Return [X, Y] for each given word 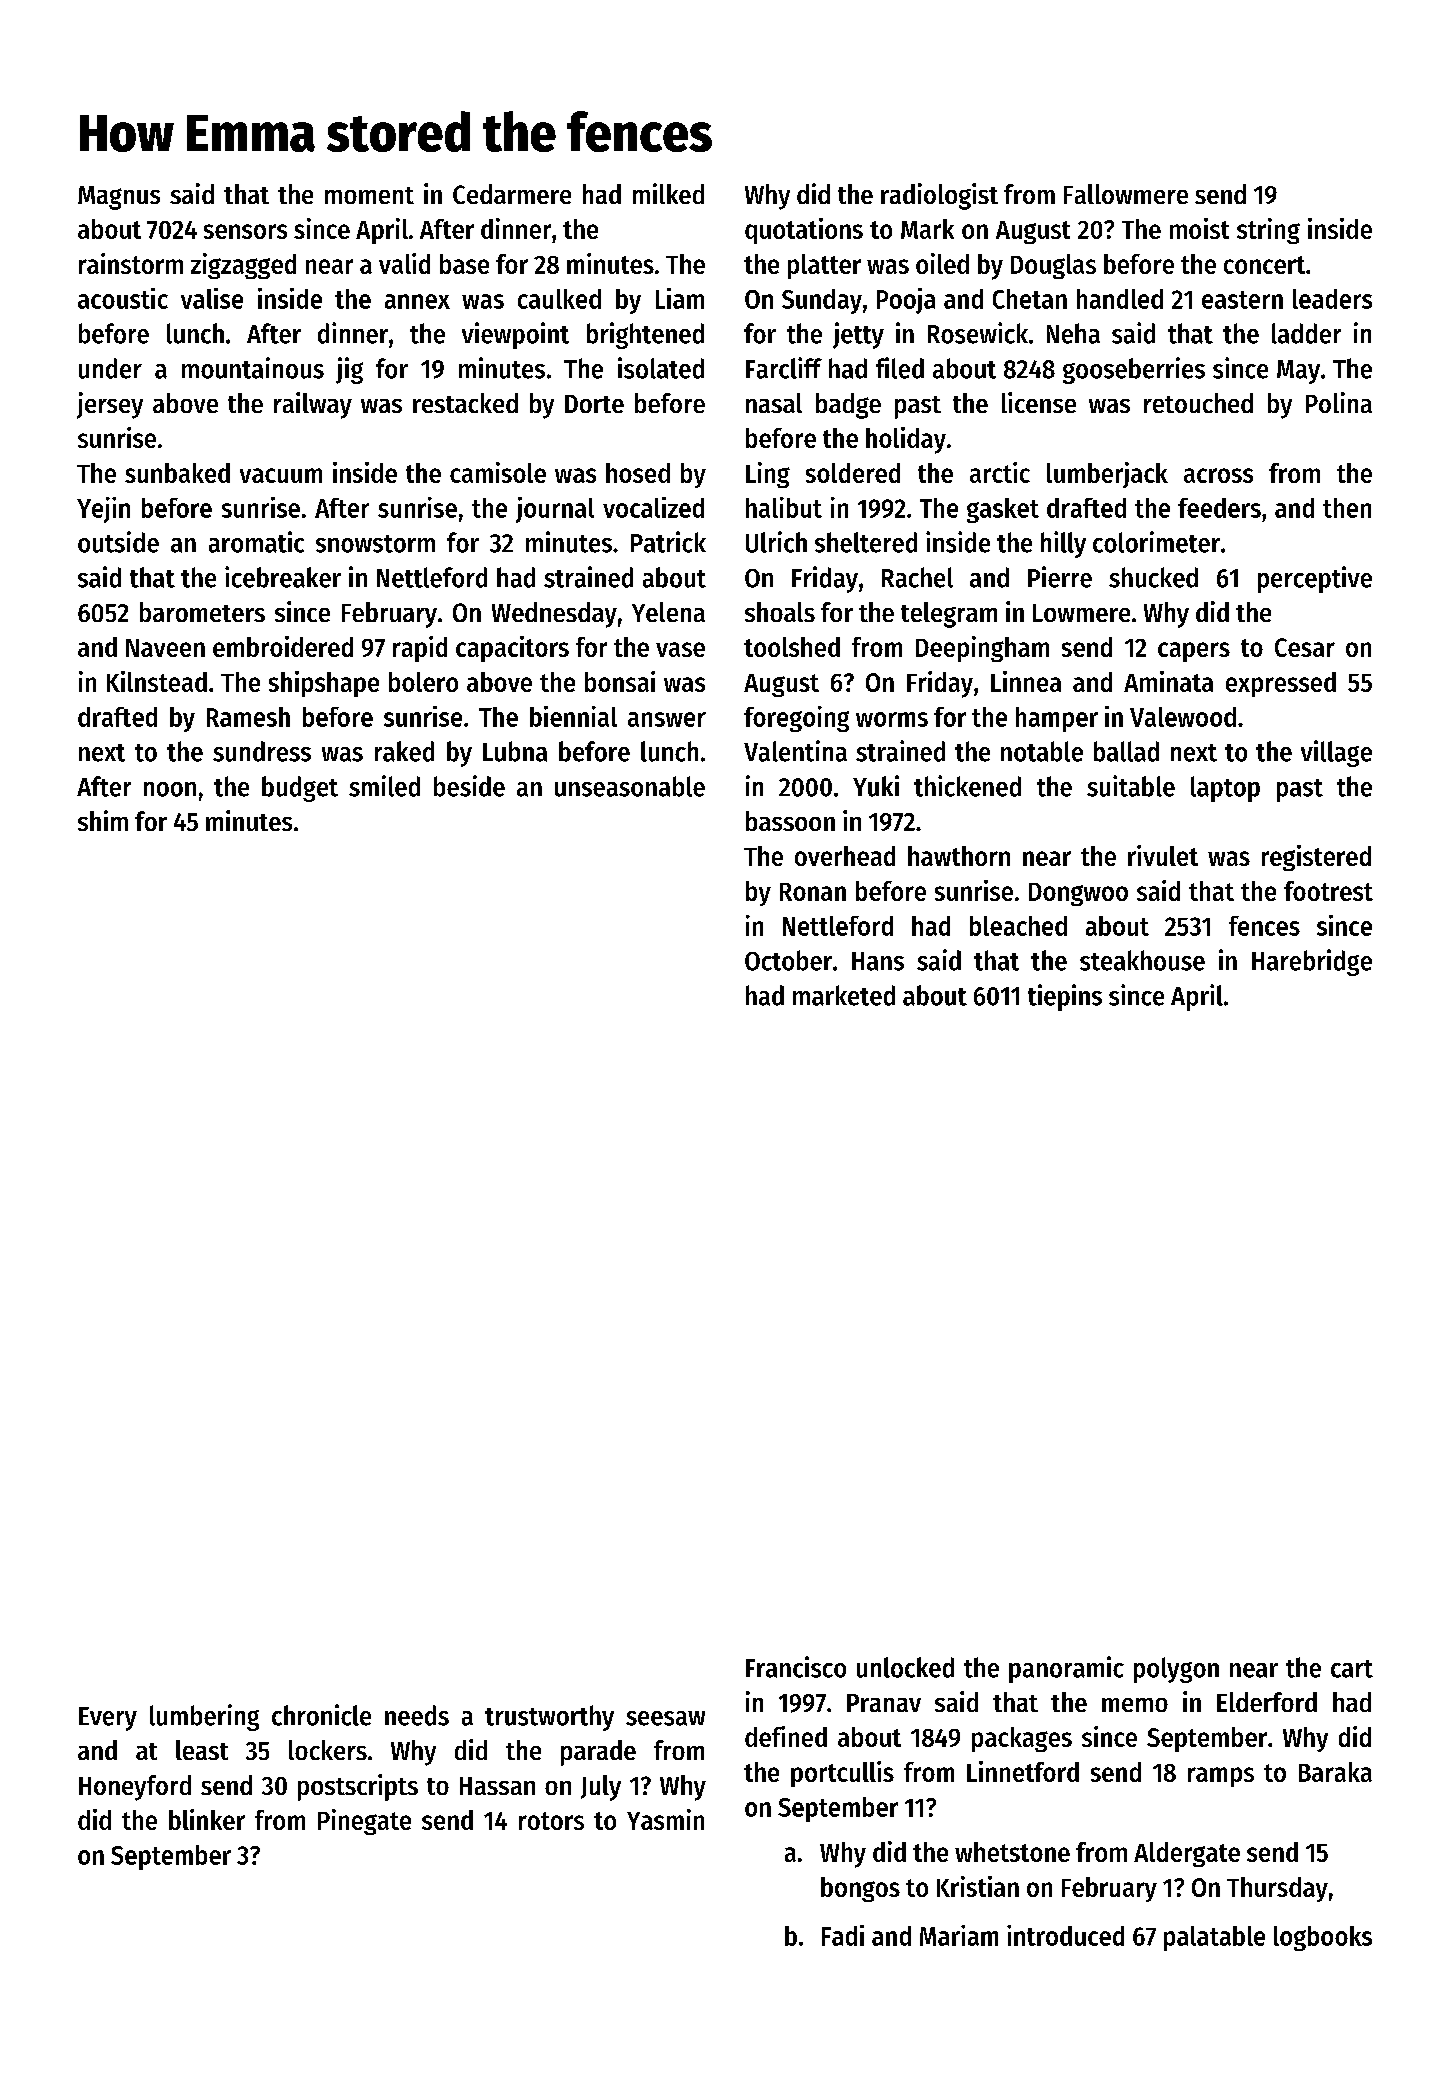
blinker [207, 1819]
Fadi [843, 1935]
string [1268, 231]
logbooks [1323, 1938]
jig [349, 370]
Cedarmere [512, 194]
